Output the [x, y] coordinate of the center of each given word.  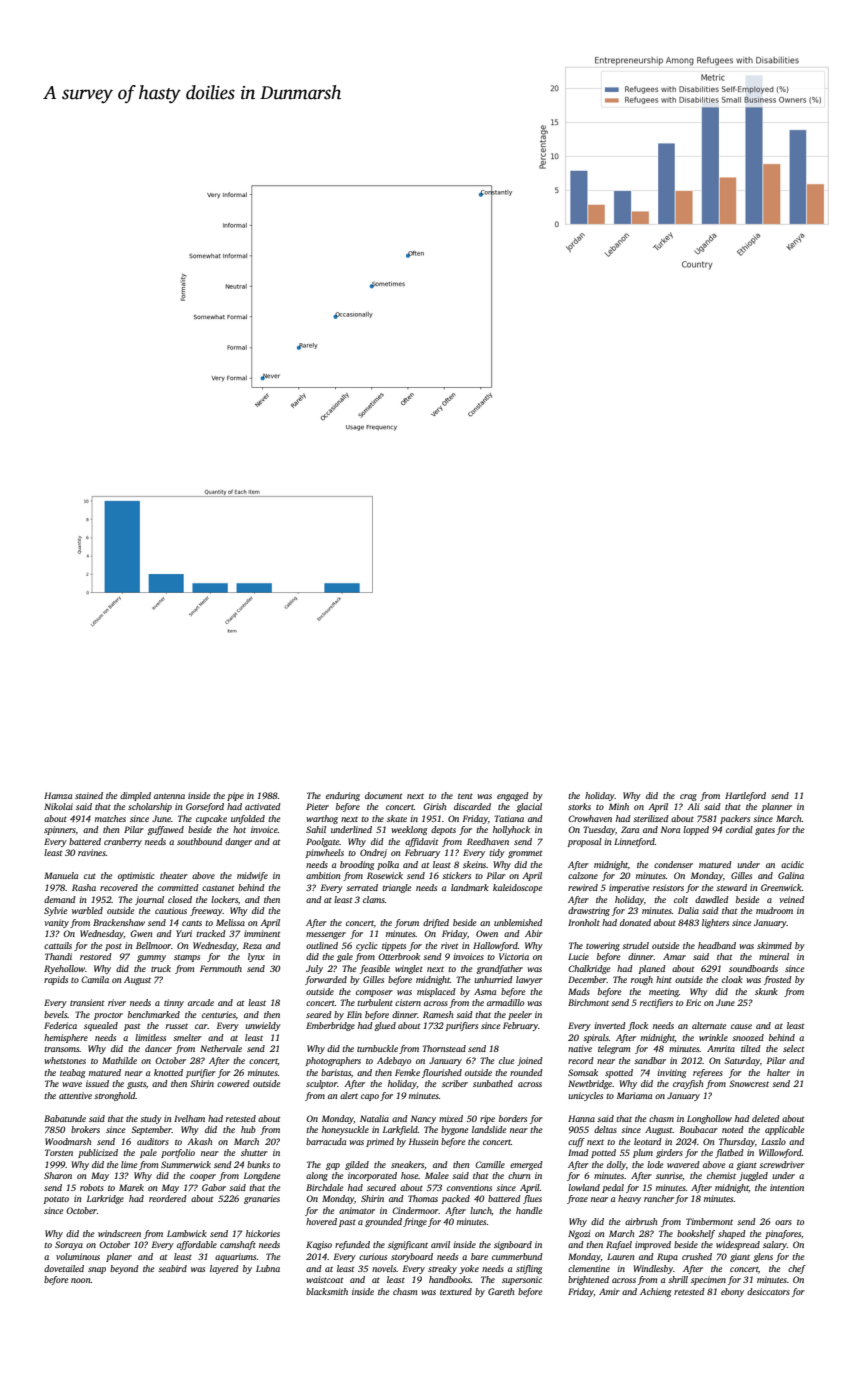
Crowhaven [590, 818]
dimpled [135, 796]
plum [643, 1153]
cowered [233, 1083]
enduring [343, 796]
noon [81, 1280]
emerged [526, 1165]
